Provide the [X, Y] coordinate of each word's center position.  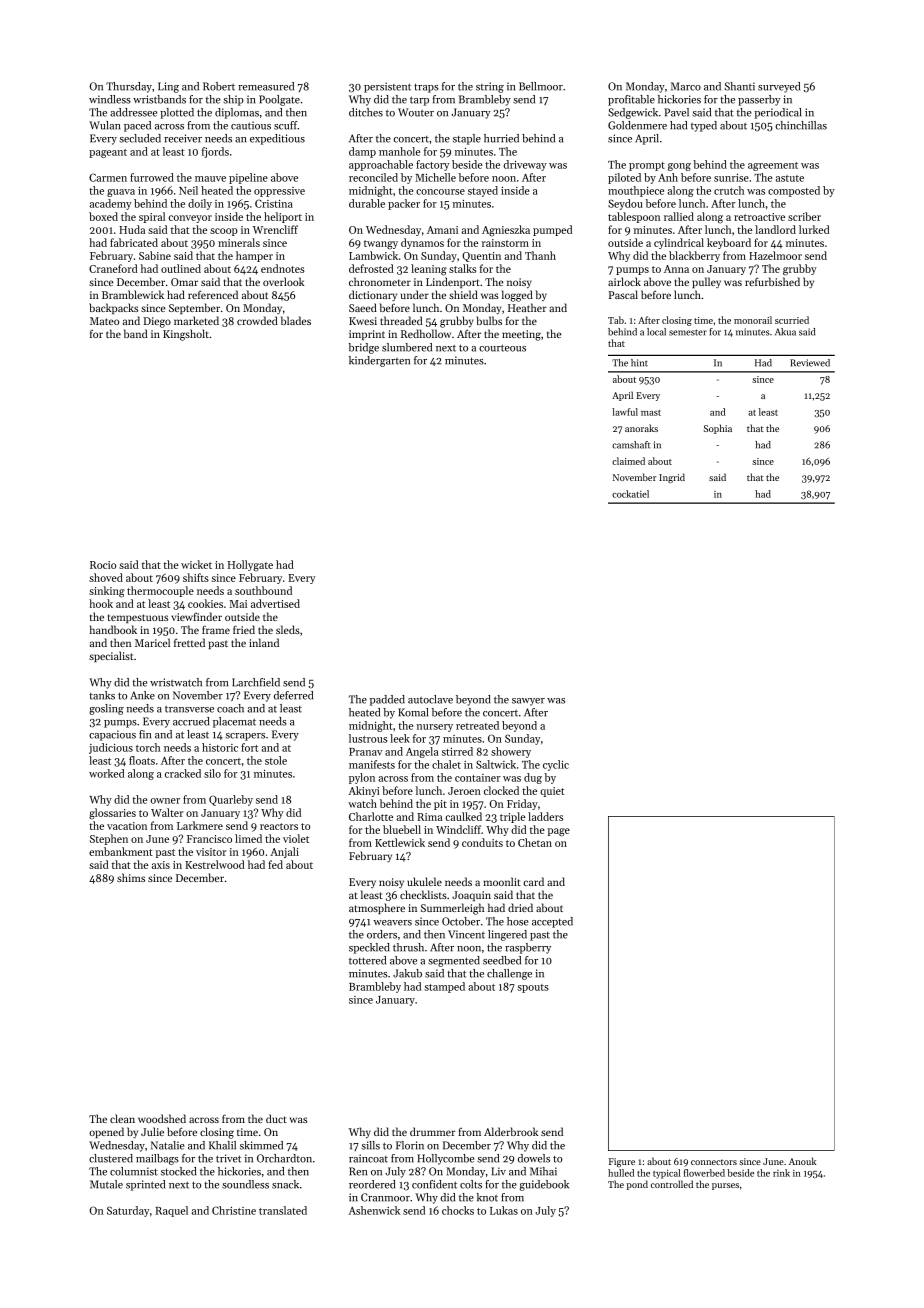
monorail [753, 320]
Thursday [129, 87]
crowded [257, 320]
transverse [189, 709]
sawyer [528, 702]
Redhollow [426, 333]
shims [131, 877]
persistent [387, 87]
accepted [552, 922]
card [533, 881]
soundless [245, 1184]
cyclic [556, 765]
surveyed [779, 87]
